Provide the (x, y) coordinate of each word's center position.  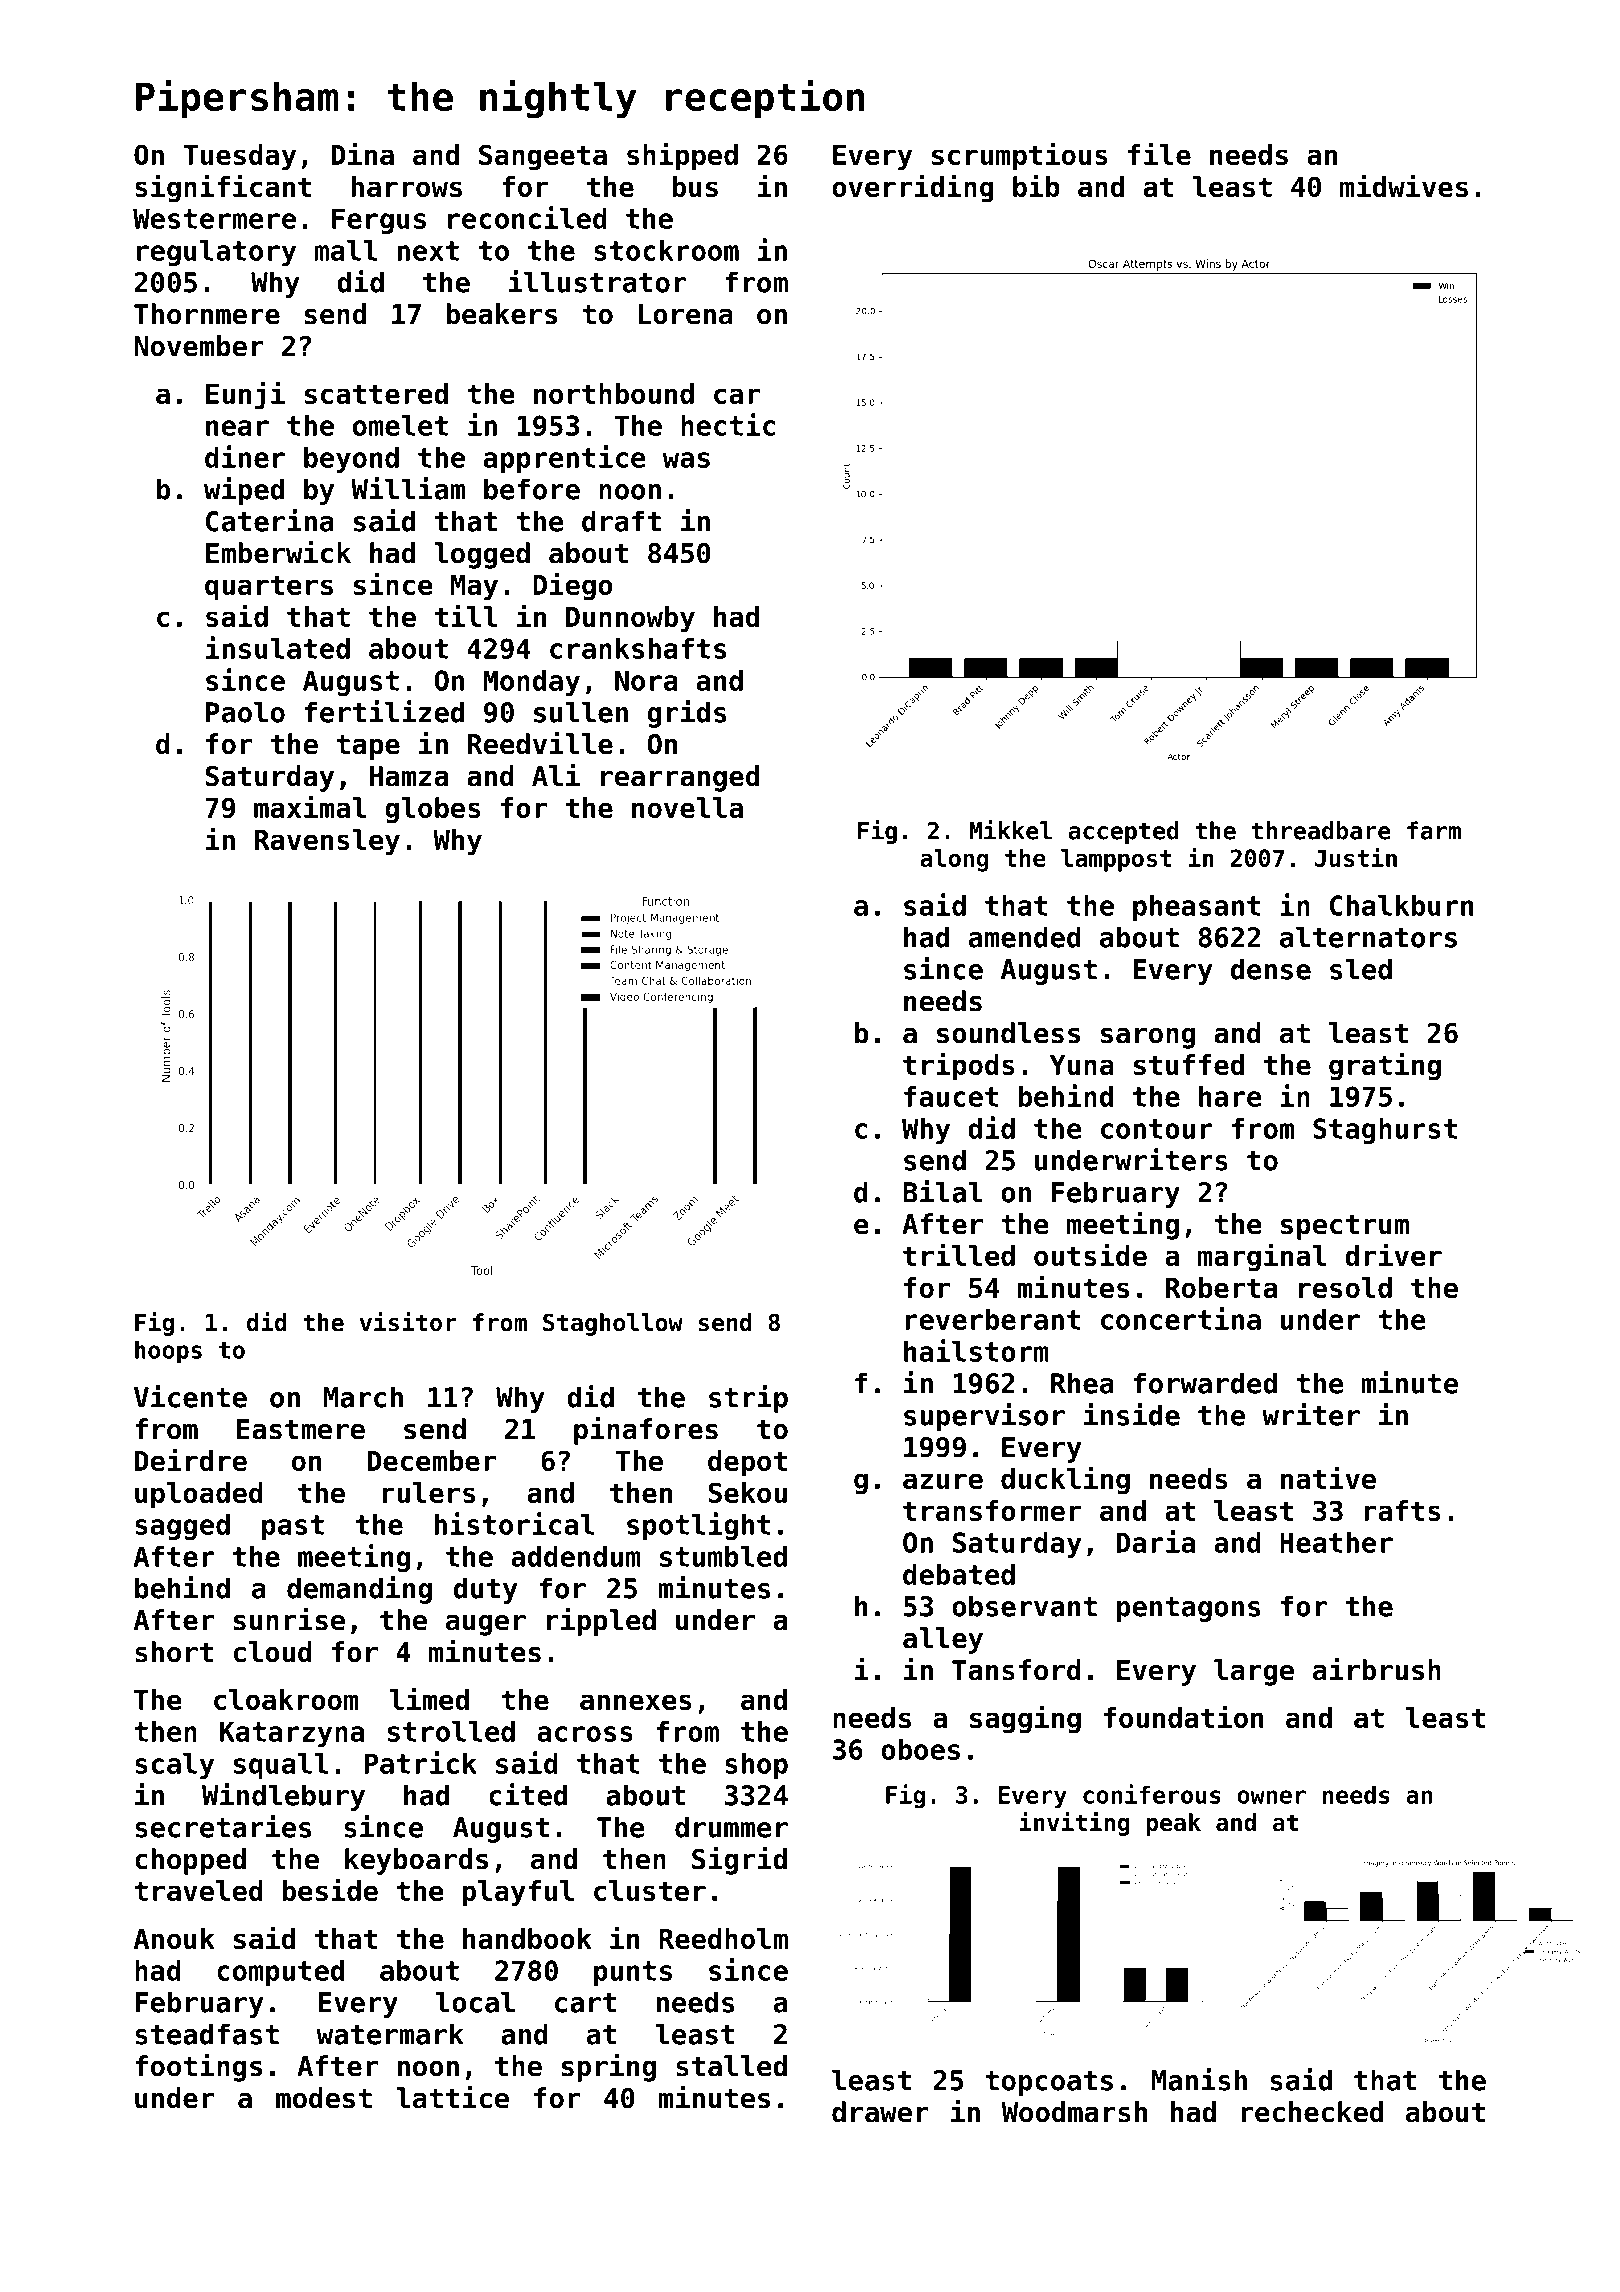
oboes (920, 1749)
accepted (1123, 832)
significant (223, 188)
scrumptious (1020, 156)
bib (1036, 185)
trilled (959, 1254)
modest (324, 2098)
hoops (168, 1352)
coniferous (1152, 1794)
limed (429, 1698)
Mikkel (1010, 830)
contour (1157, 1129)
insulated (278, 647)
